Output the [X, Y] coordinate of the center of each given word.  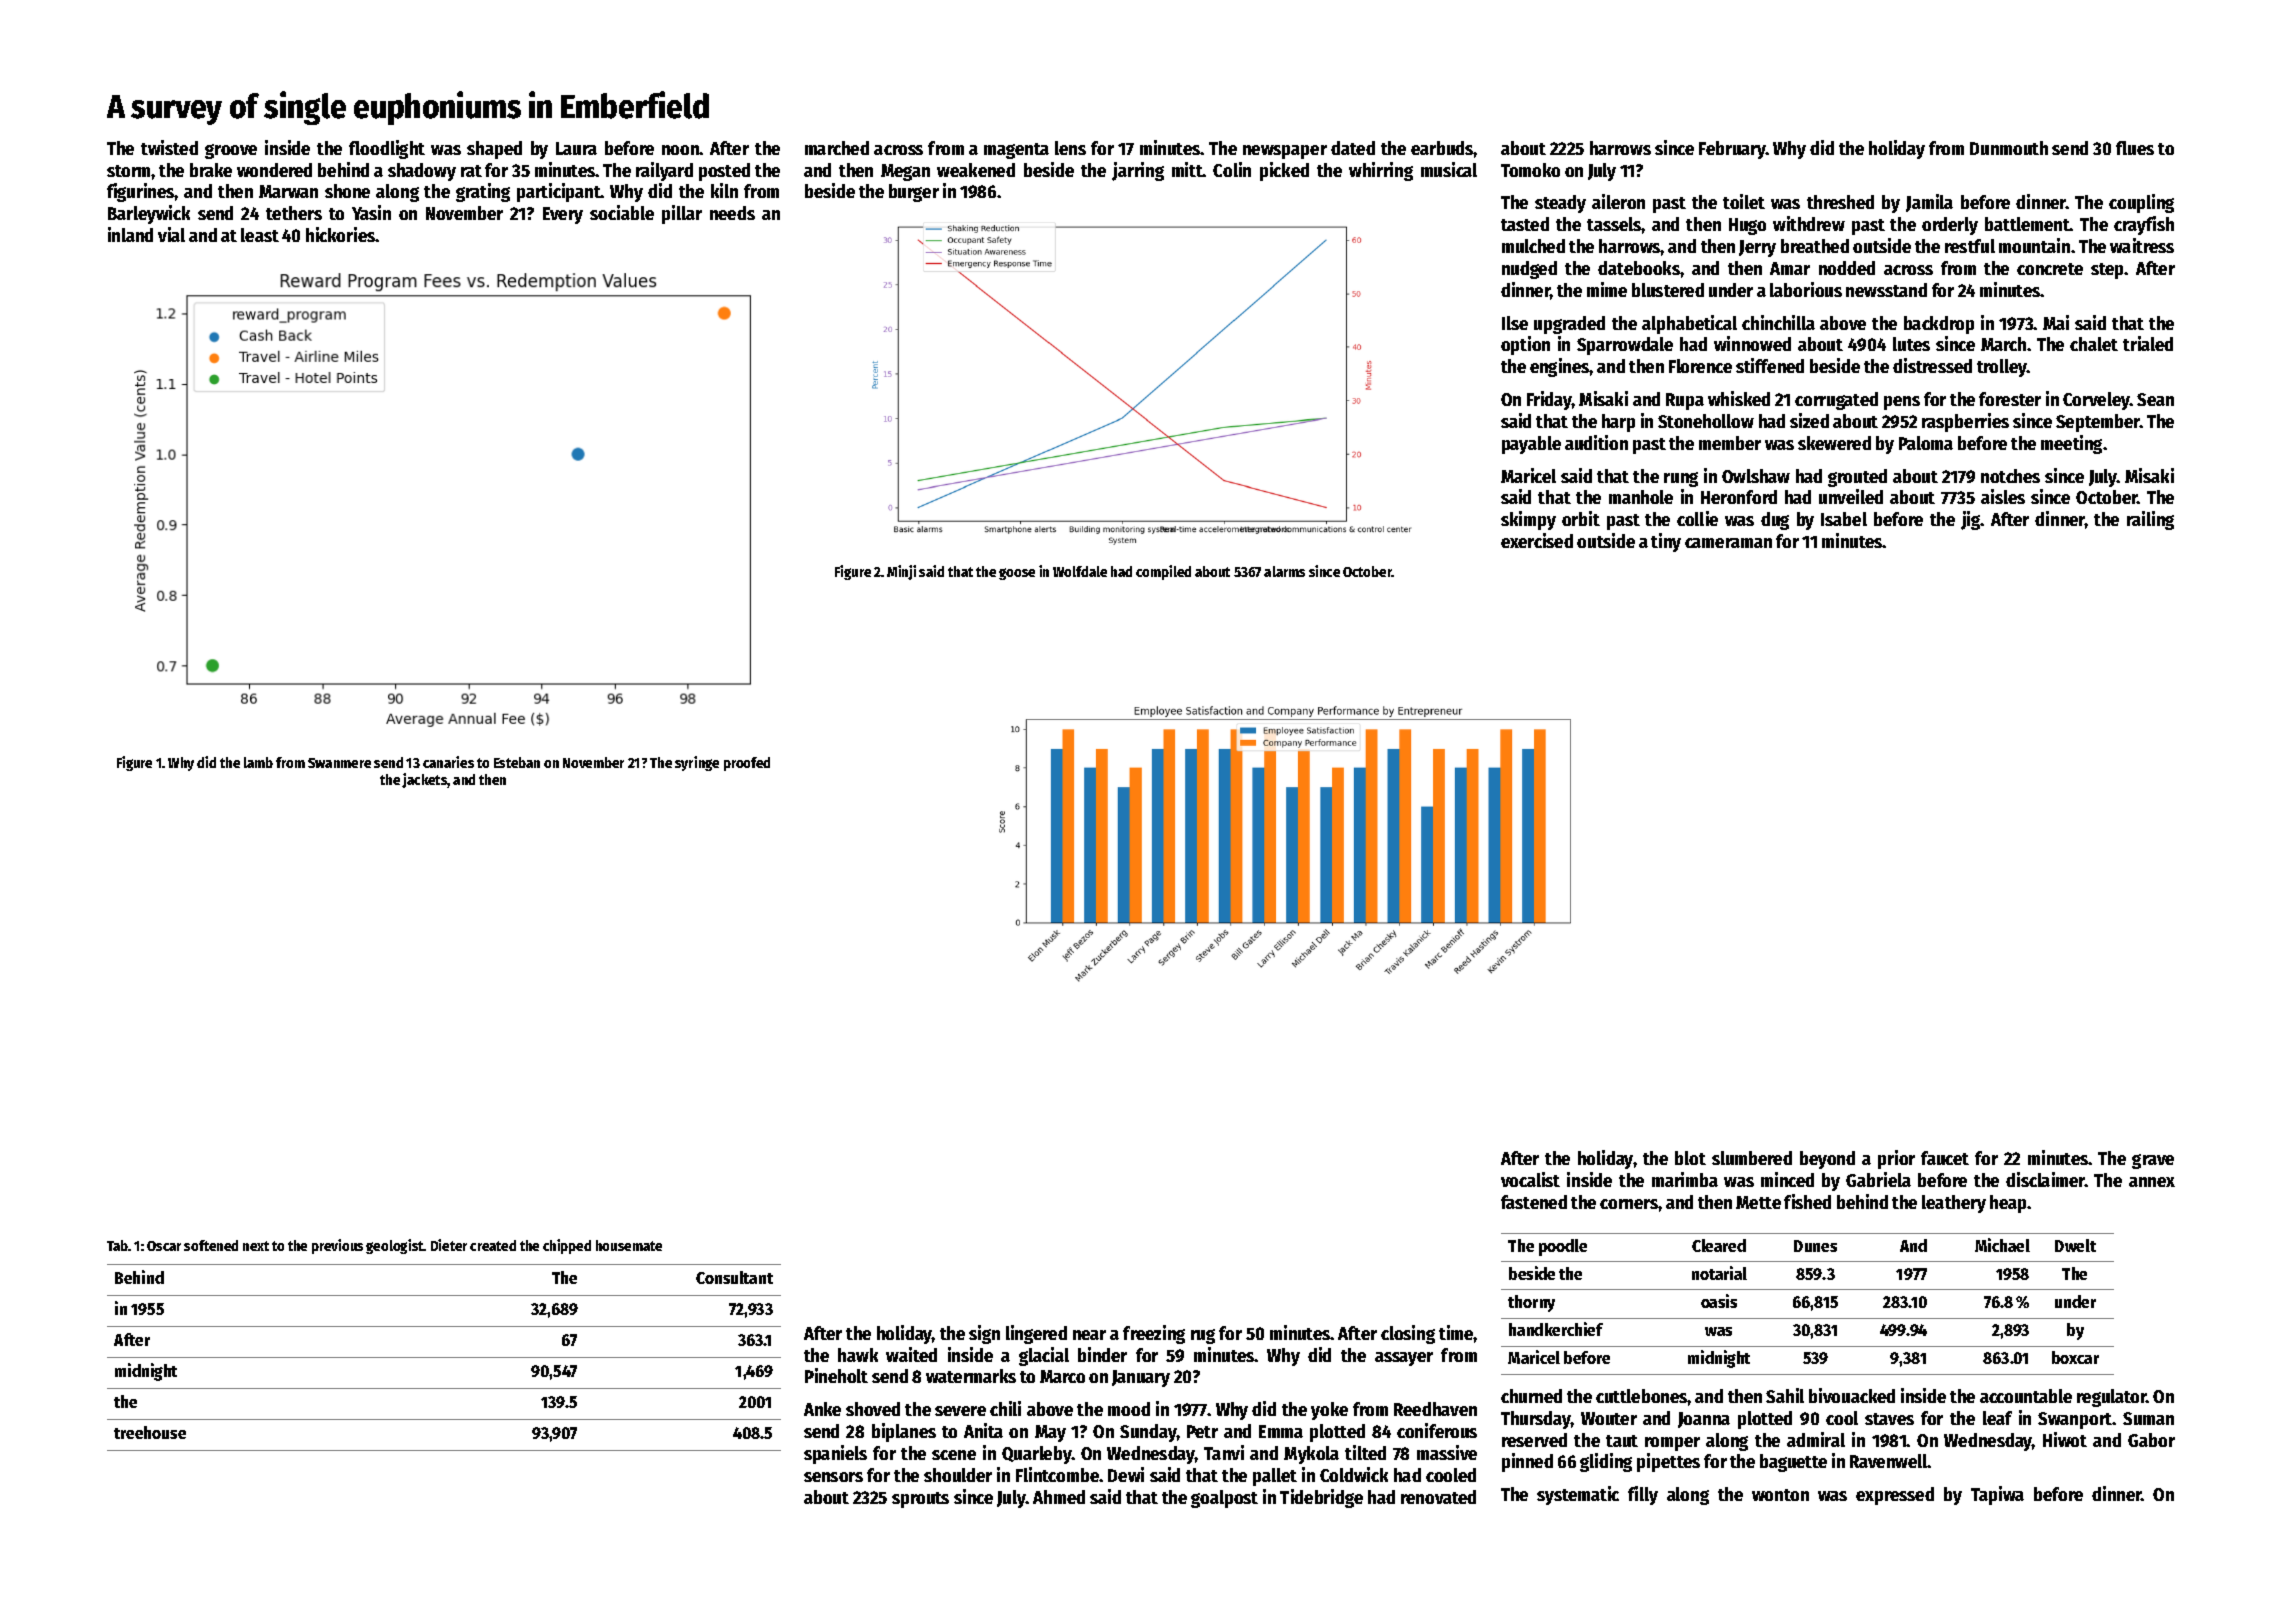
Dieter [449, 1245]
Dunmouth [2009, 148]
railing [2150, 520]
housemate [629, 1245]
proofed [747, 764]
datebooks [1639, 268]
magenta [1016, 151]
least [260, 235]
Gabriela [1878, 1179]
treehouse [150, 1432]
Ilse [1515, 323]
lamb [258, 762]
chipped [567, 1246]
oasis [1719, 1301]
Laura [576, 148]
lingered [1036, 1334]
